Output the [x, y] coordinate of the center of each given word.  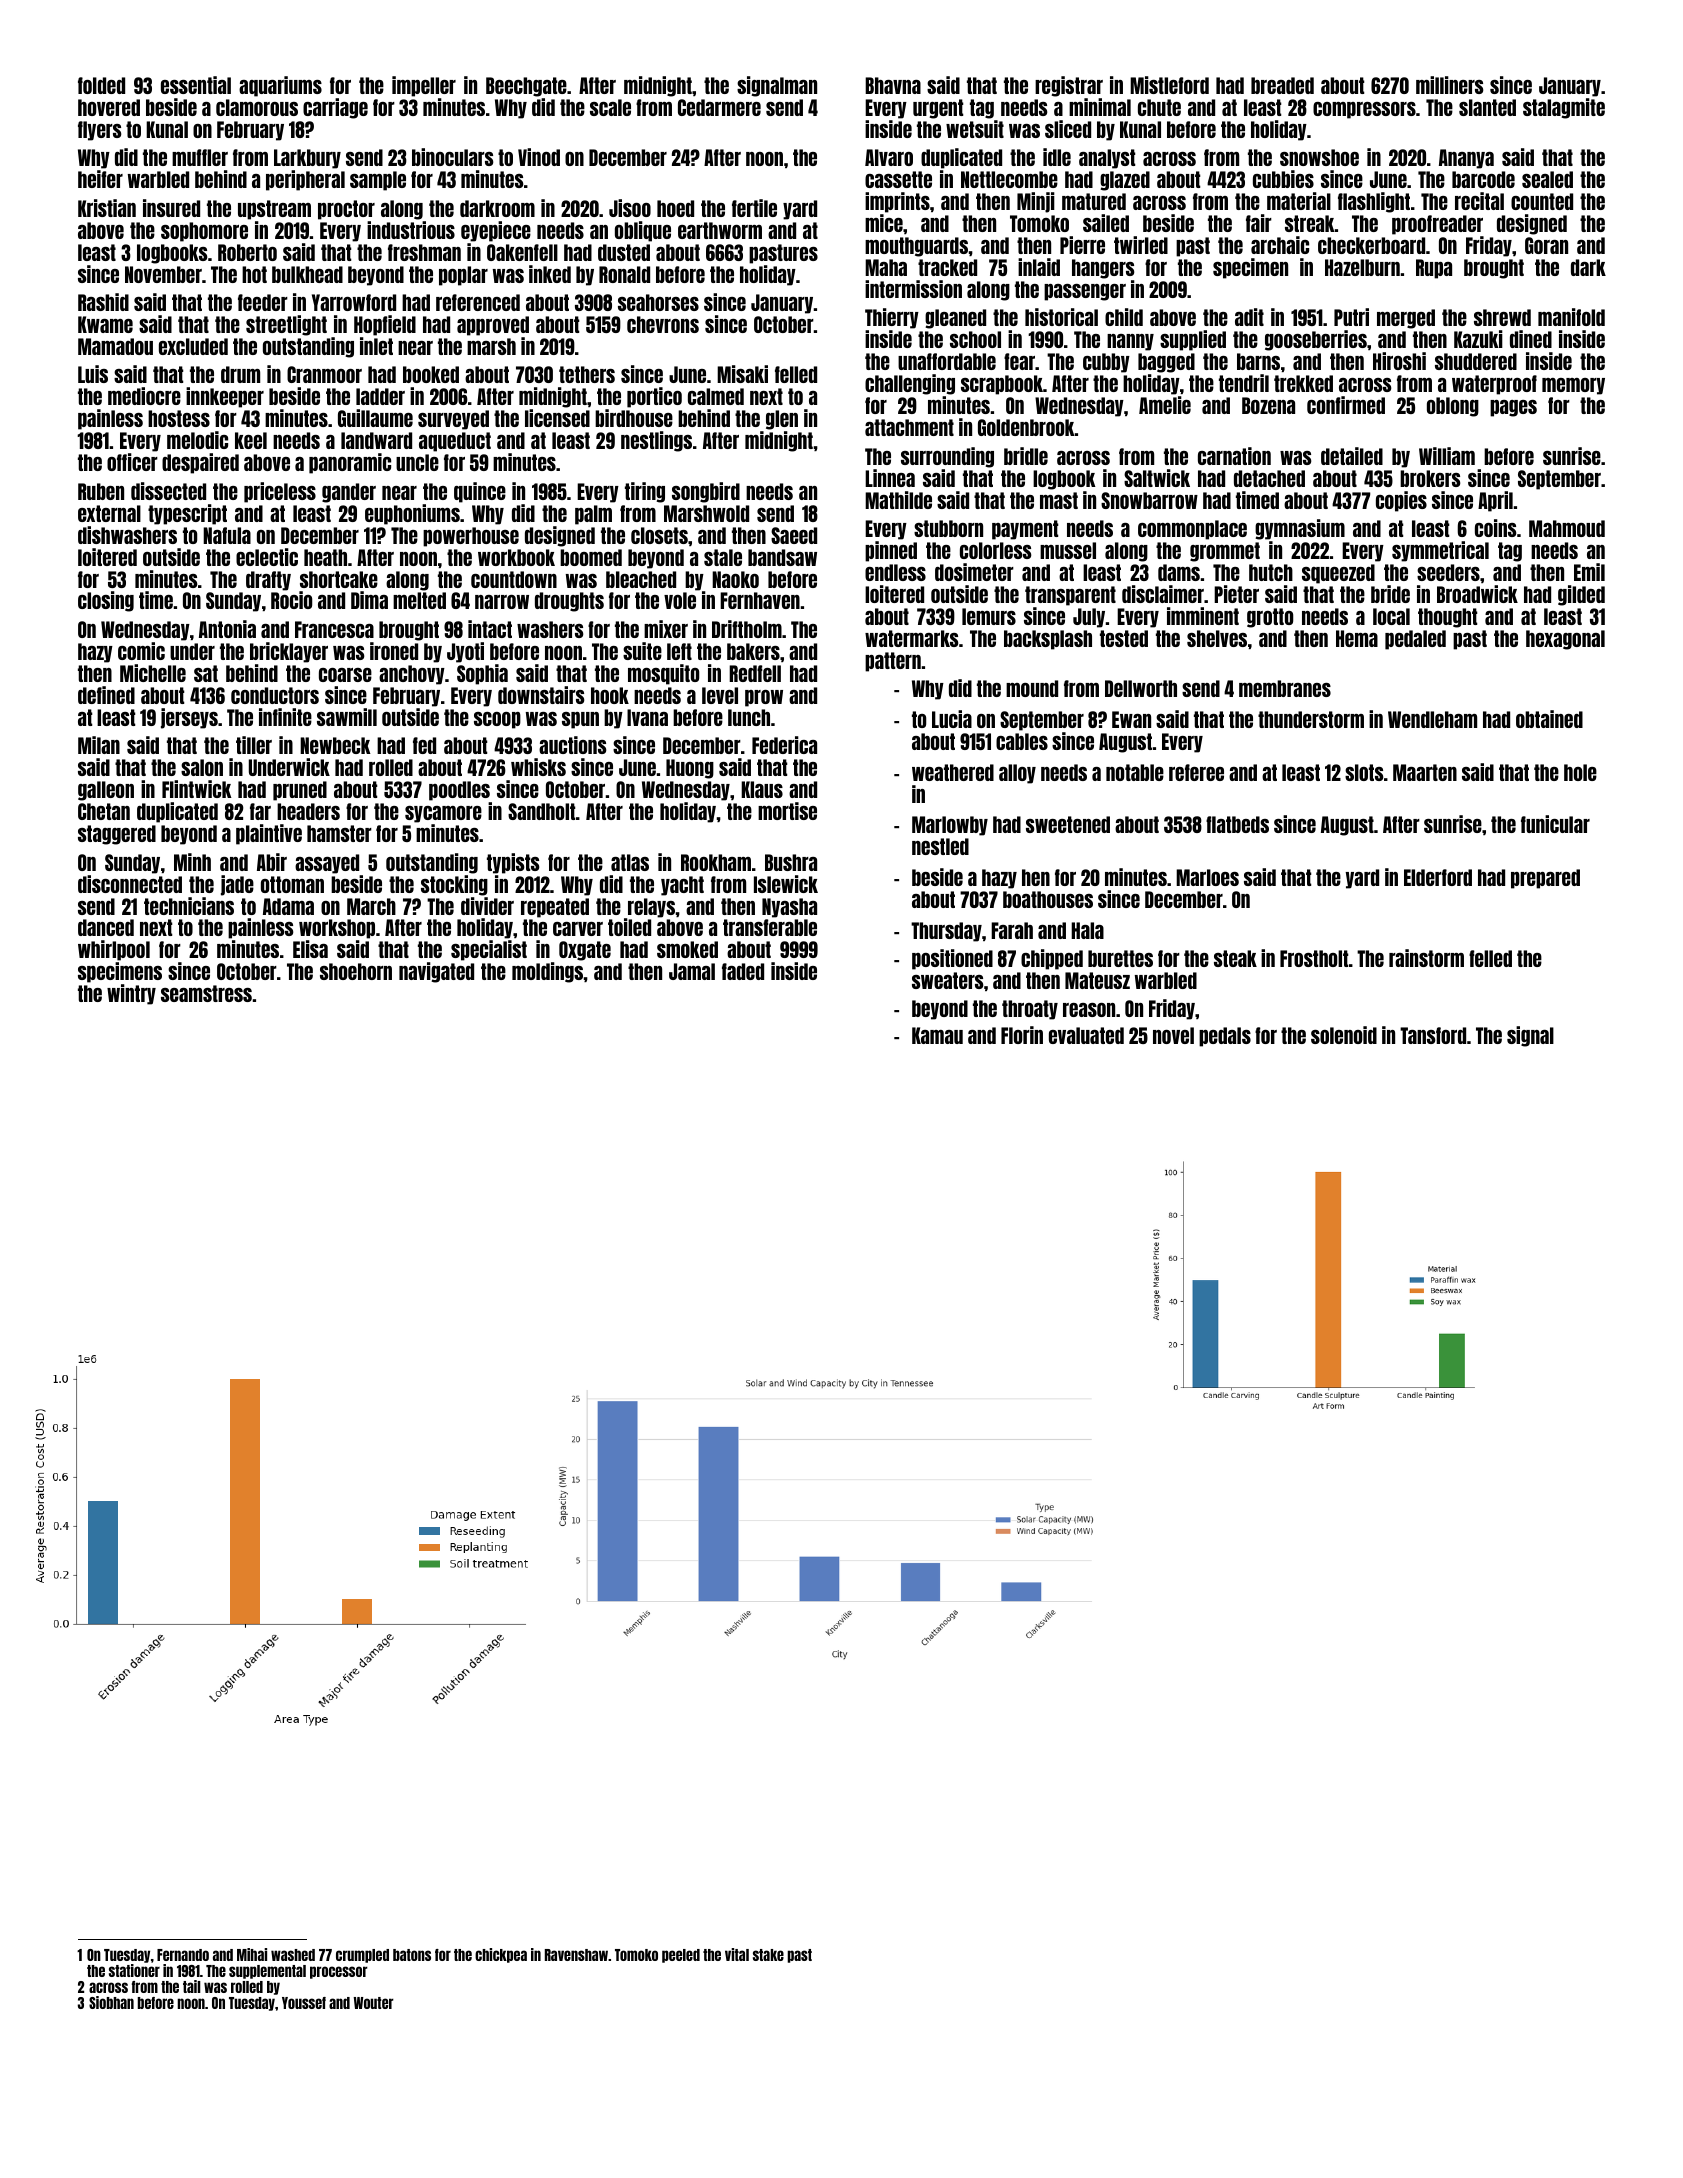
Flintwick [197, 789]
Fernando [183, 1955]
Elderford [1438, 877]
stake [768, 1955]
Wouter [373, 2003]
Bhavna [893, 85]
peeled [681, 1956]
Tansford [1433, 1035]
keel [251, 440]
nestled [940, 846]
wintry [131, 994]
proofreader [1437, 225]
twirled [1141, 245]
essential [196, 85]
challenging [910, 384]
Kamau [937, 1035]
